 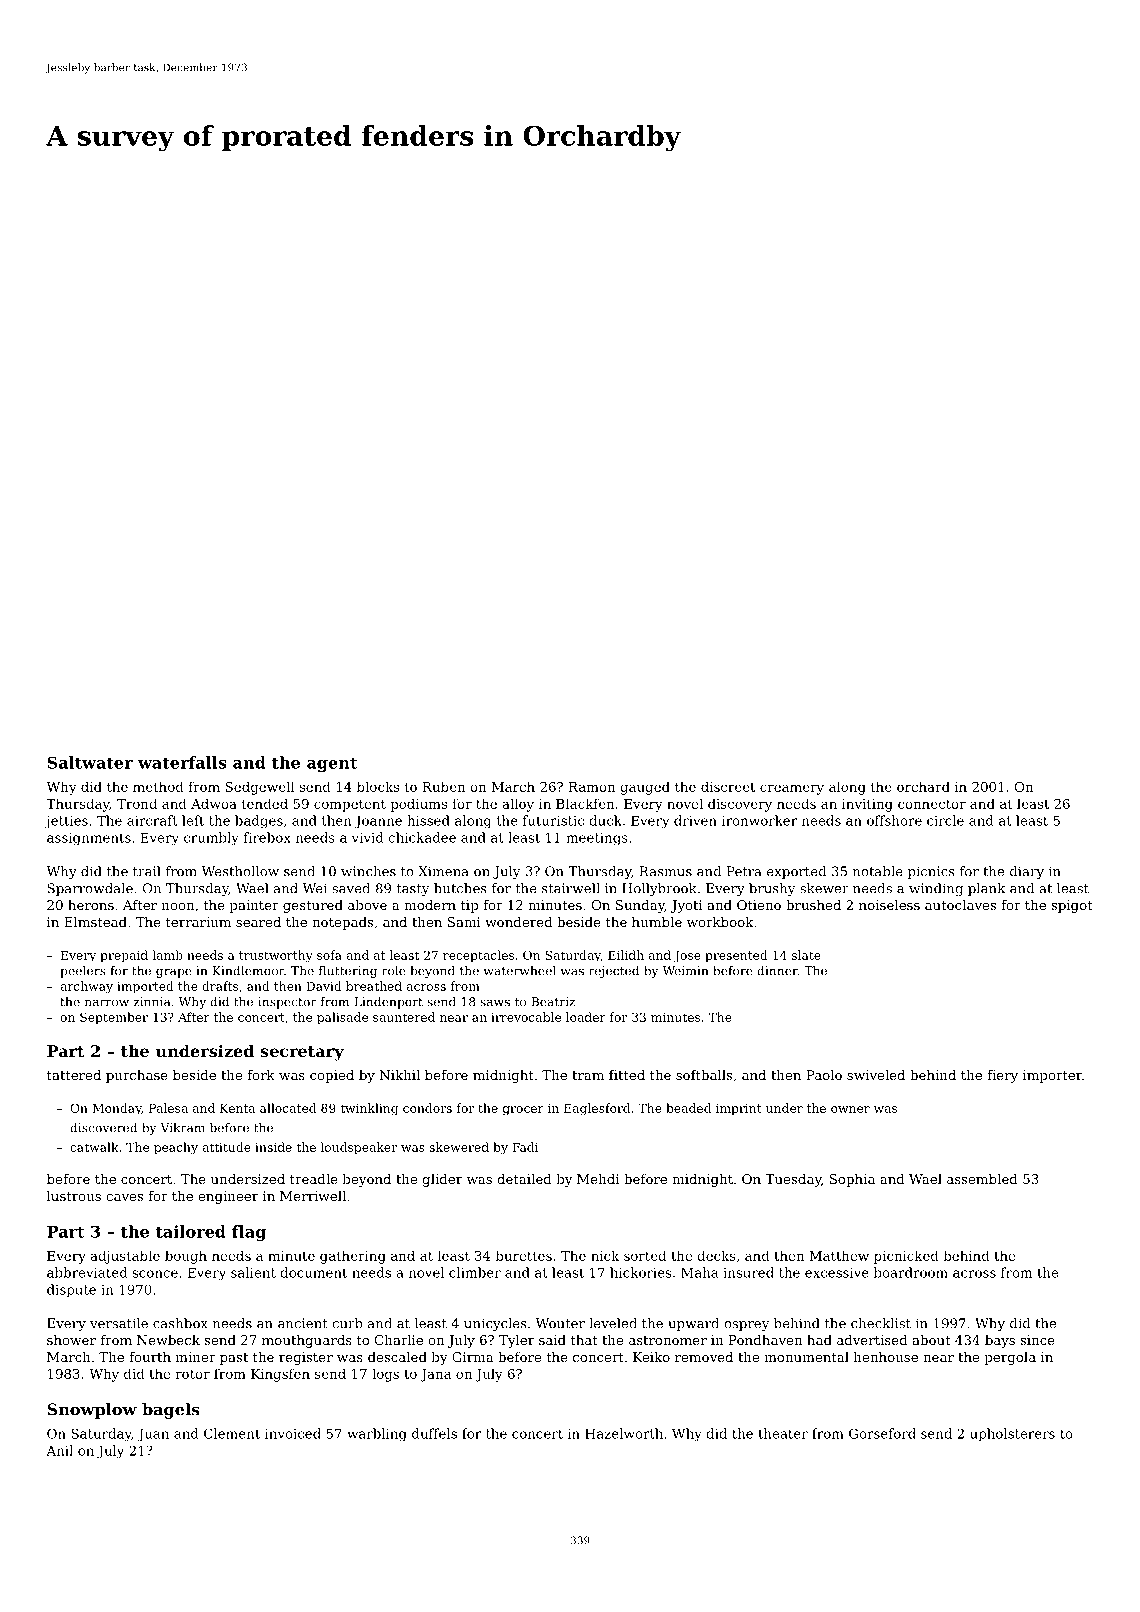 What do you see at coordinates (777, 971) in the screenshot?
I see `dinner` at bounding box center [777, 971].
